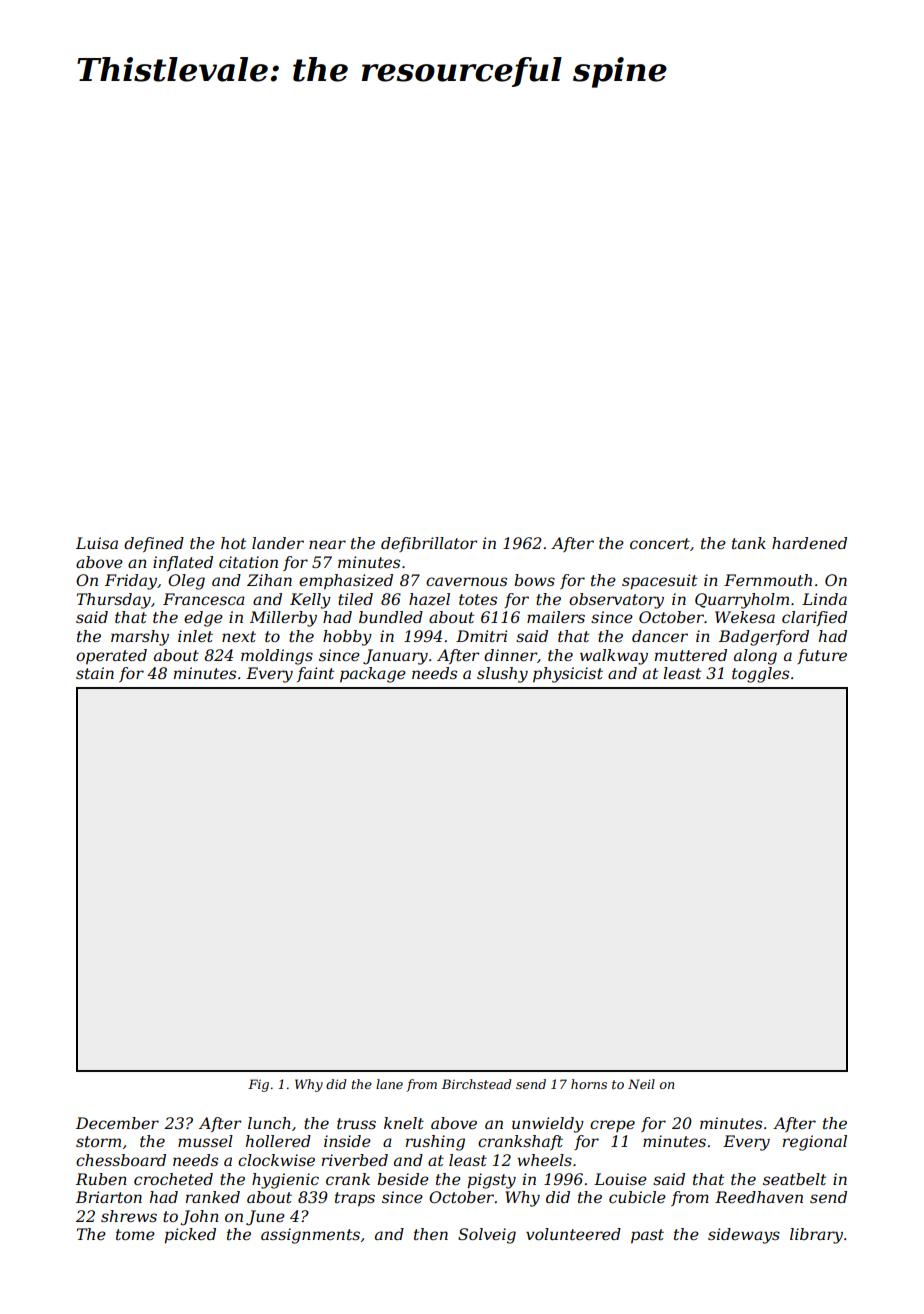 The width and height of the screenshot is (924, 1314). What do you see at coordinates (135, 1234) in the screenshot?
I see `tome` at bounding box center [135, 1234].
